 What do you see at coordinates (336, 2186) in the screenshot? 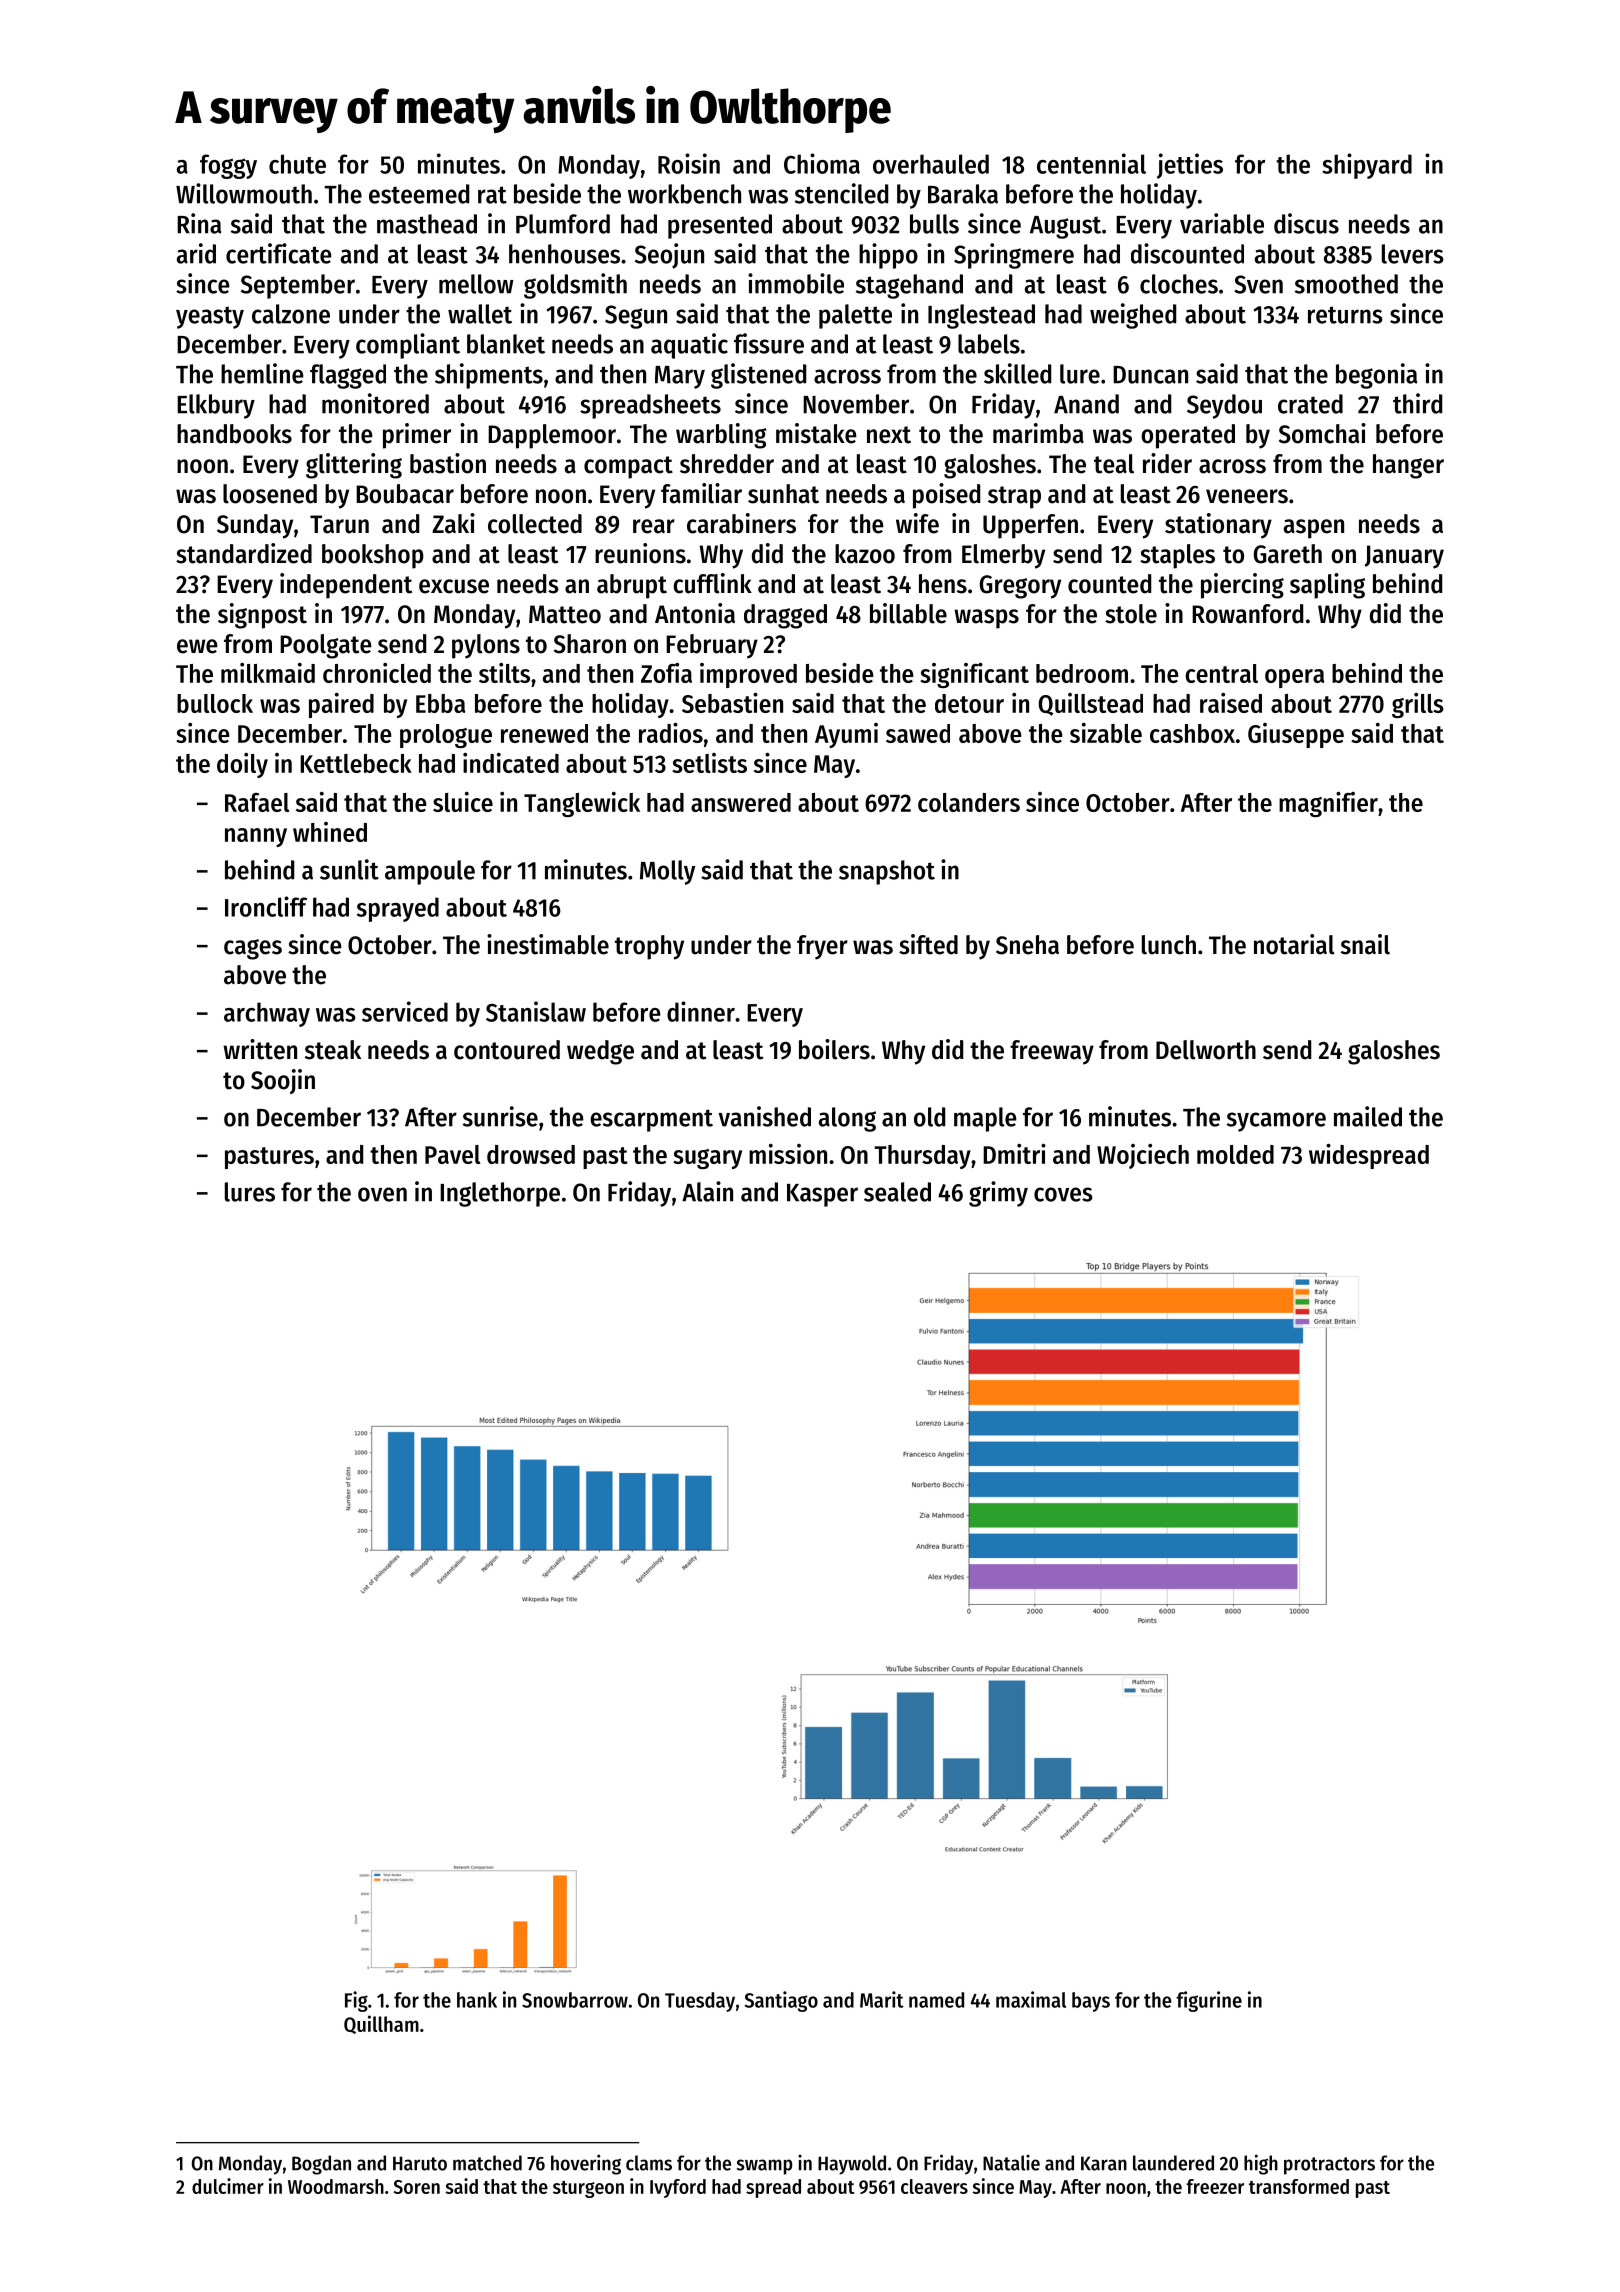
I see `Woodmarsh` at bounding box center [336, 2186].
